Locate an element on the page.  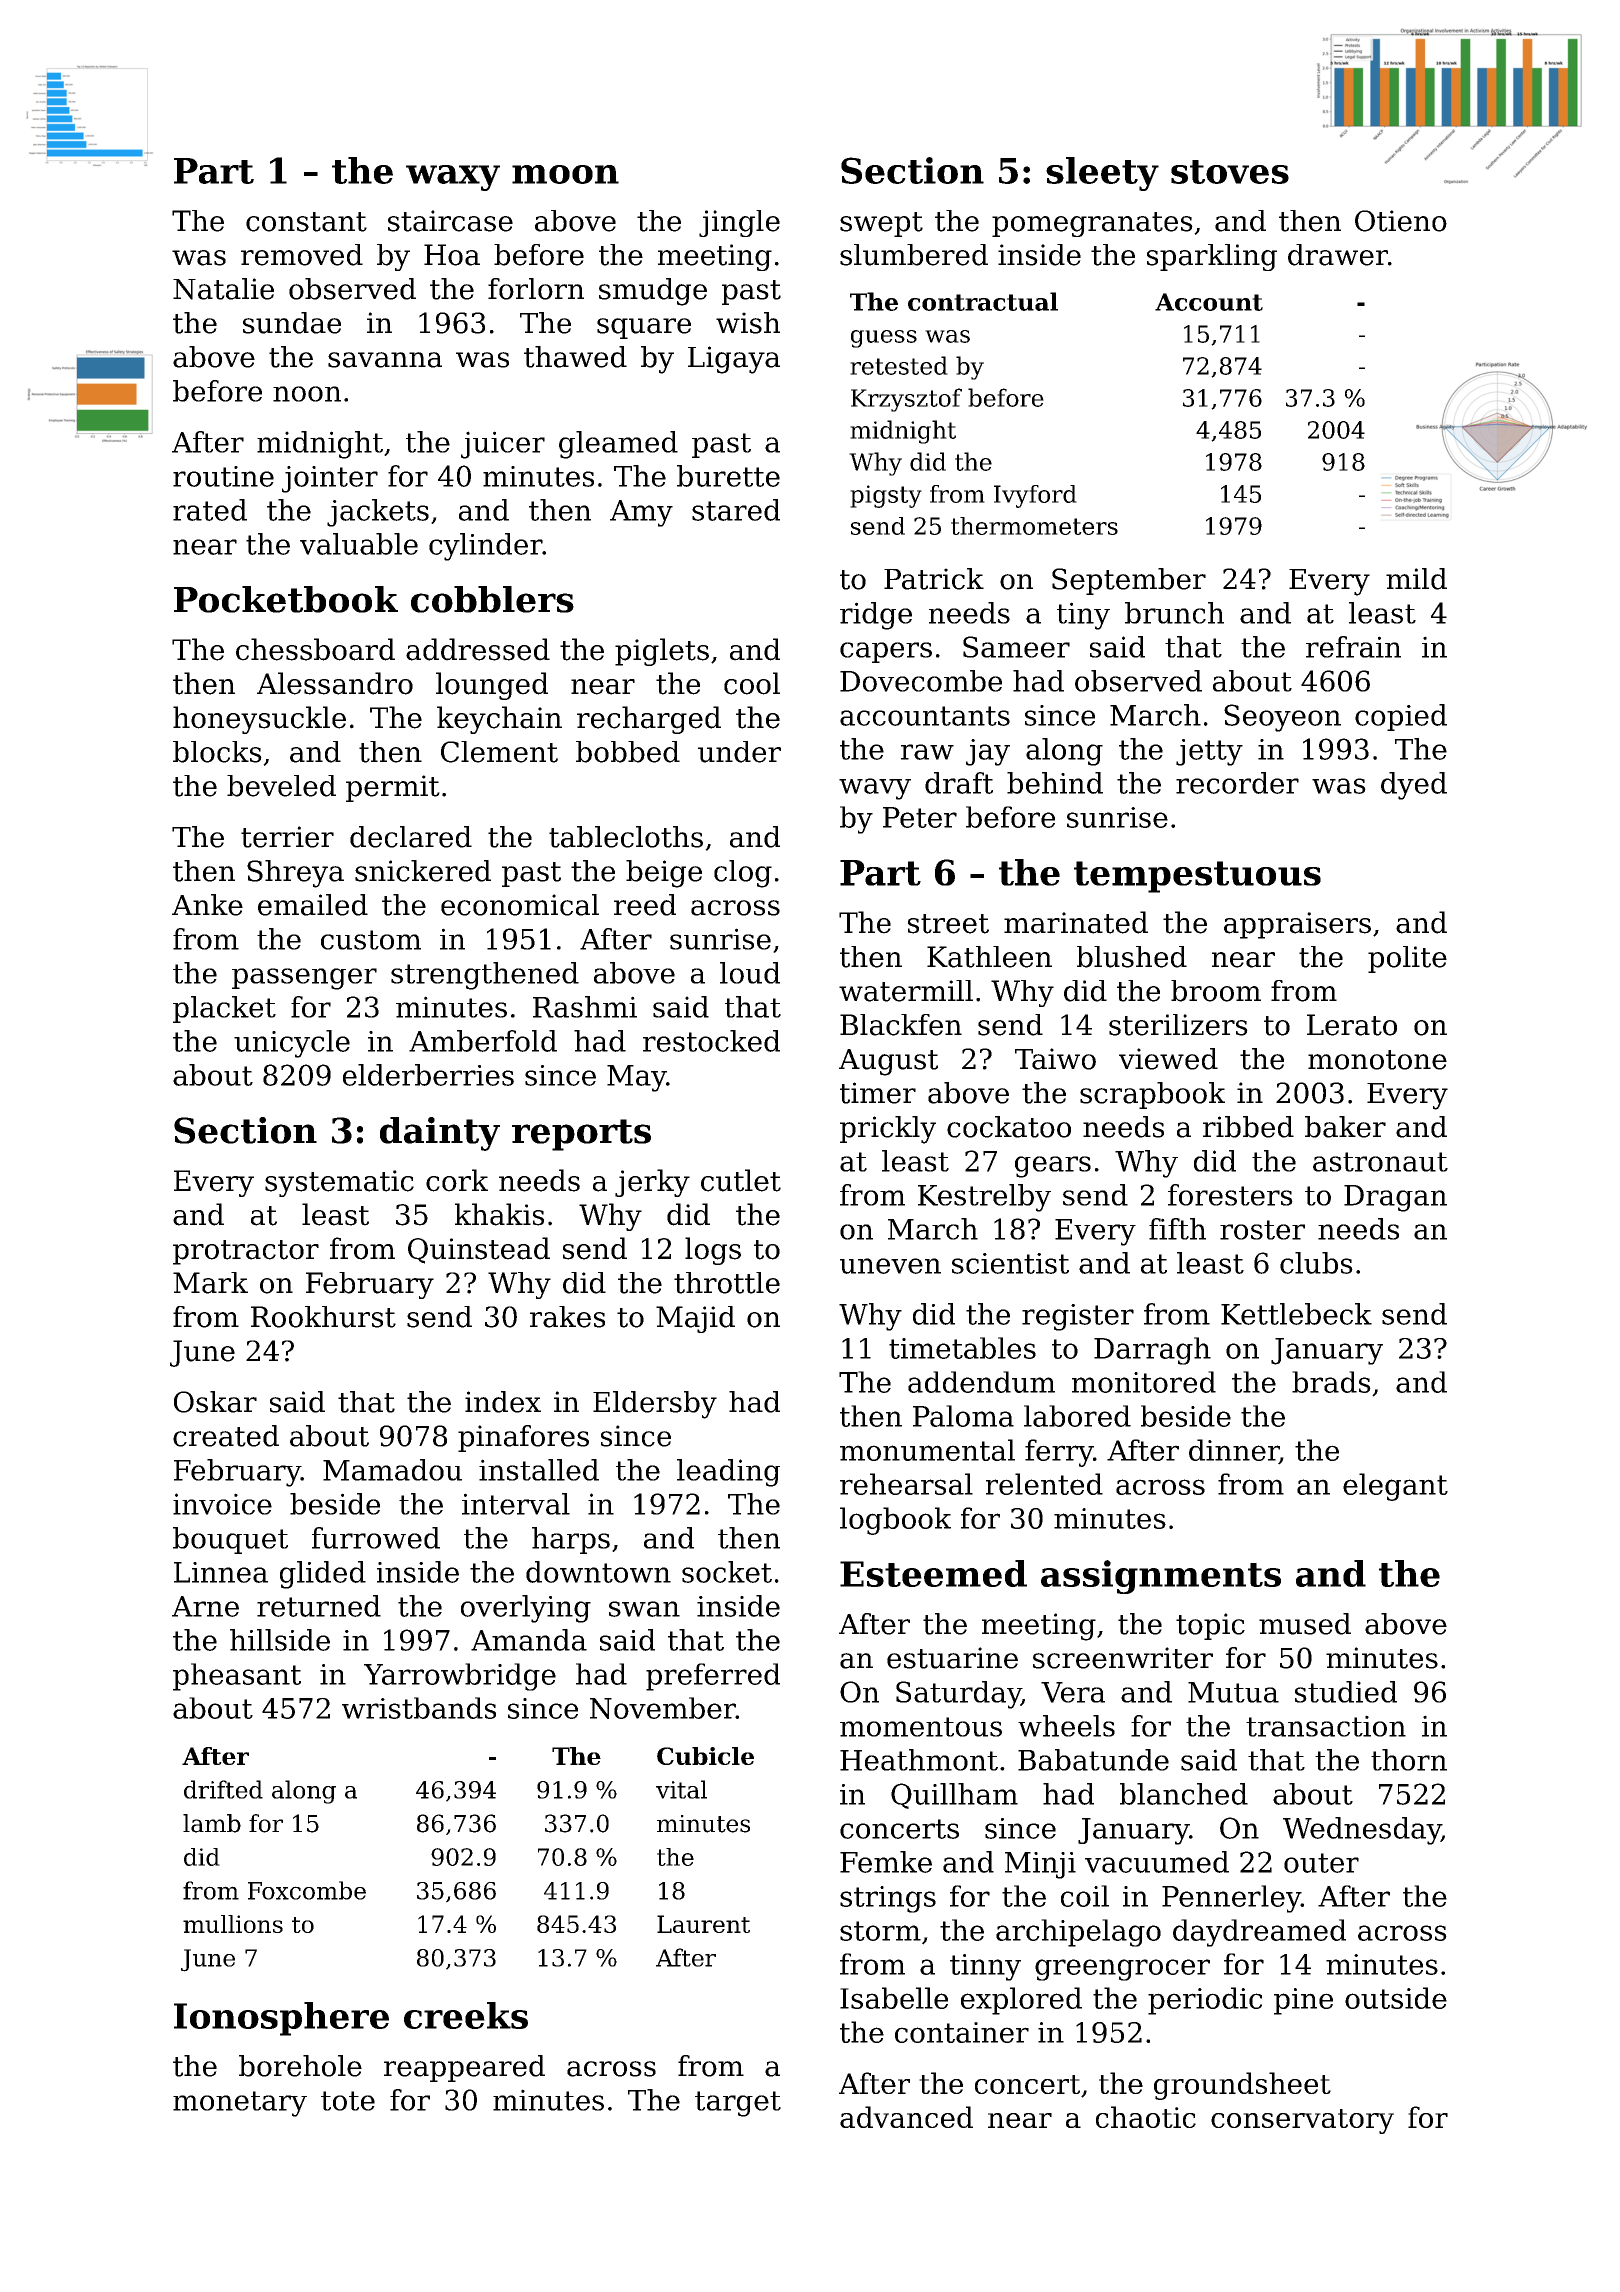
Mutua is located at coordinates (1233, 1692).
